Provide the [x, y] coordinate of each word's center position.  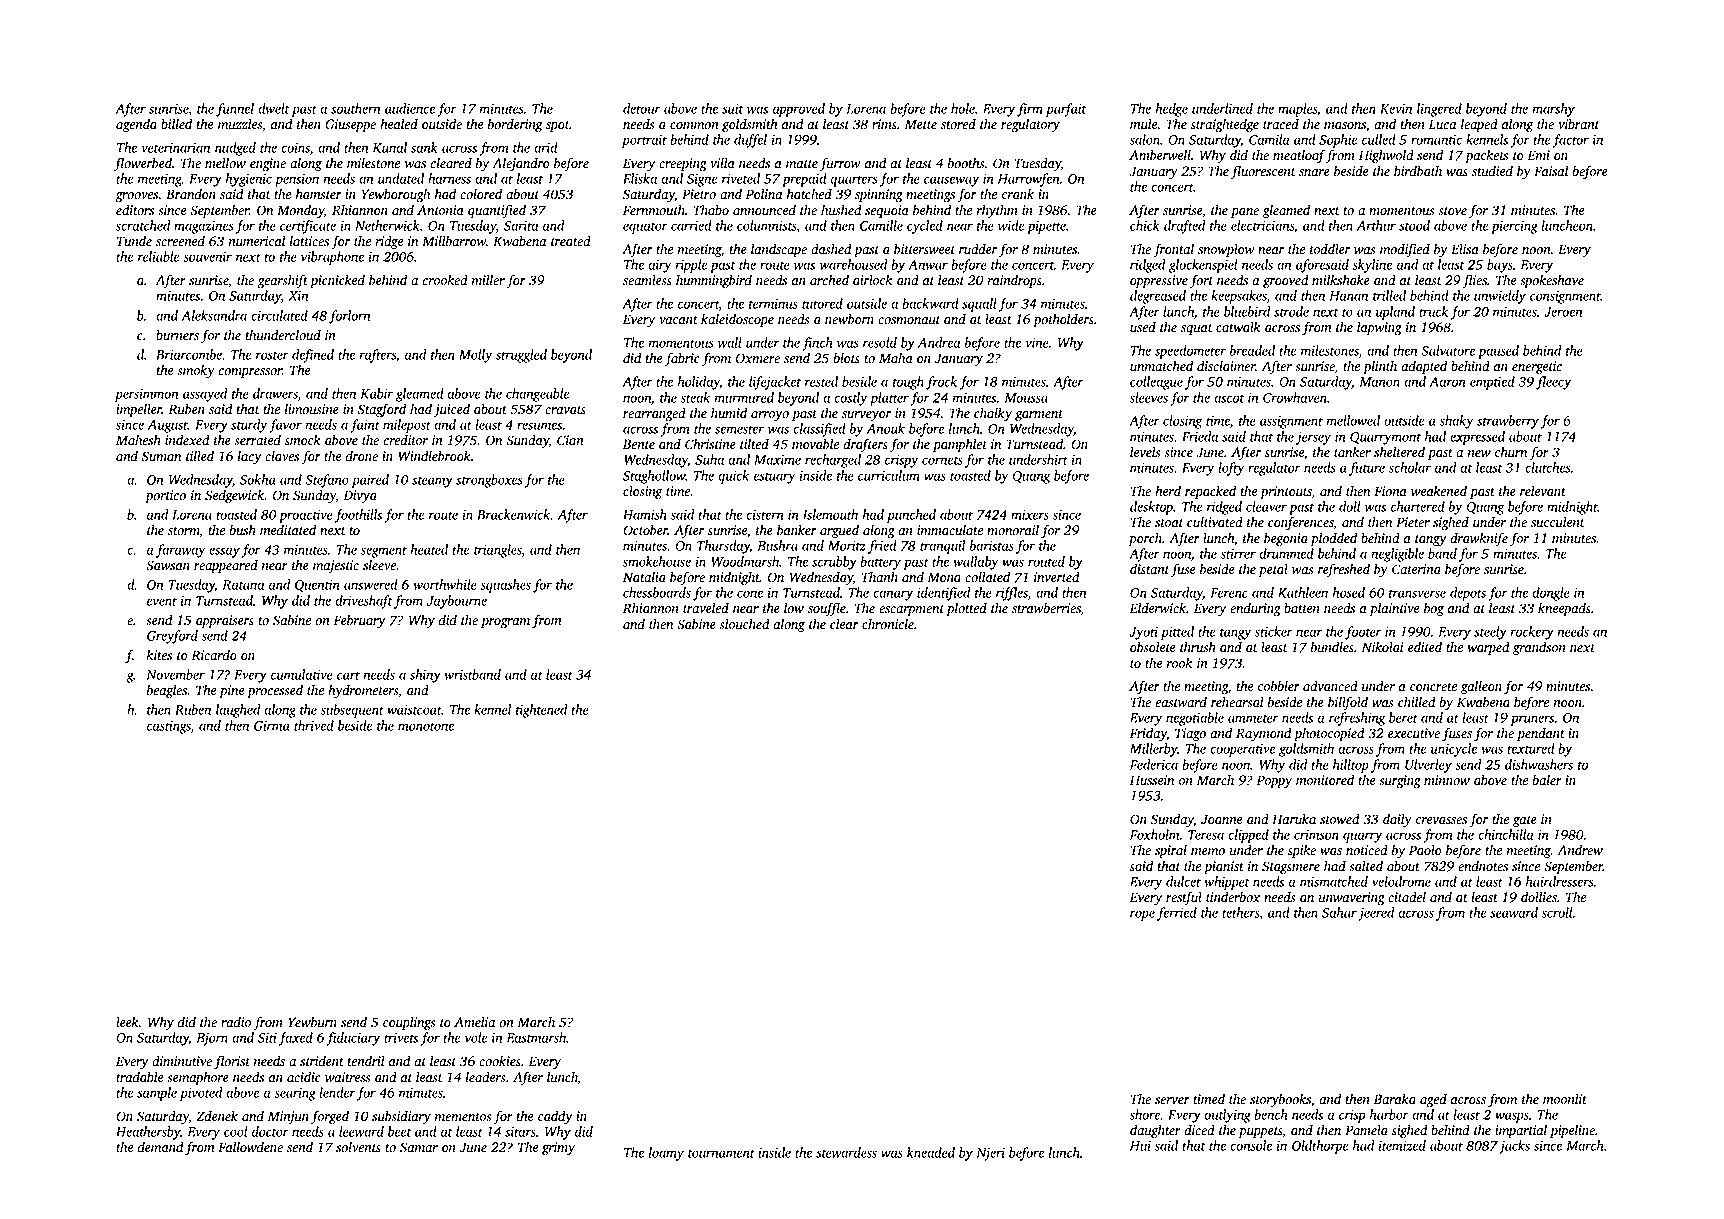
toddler [1330, 249]
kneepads [1564, 609]
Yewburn [312, 1022]
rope [1142, 915]
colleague [1156, 383]
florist [232, 1062]
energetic [1537, 367]
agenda [136, 126]
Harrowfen [1029, 180]
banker [797, 530]
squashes [505, 586]
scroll [1557, 912]
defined [313, 356]
